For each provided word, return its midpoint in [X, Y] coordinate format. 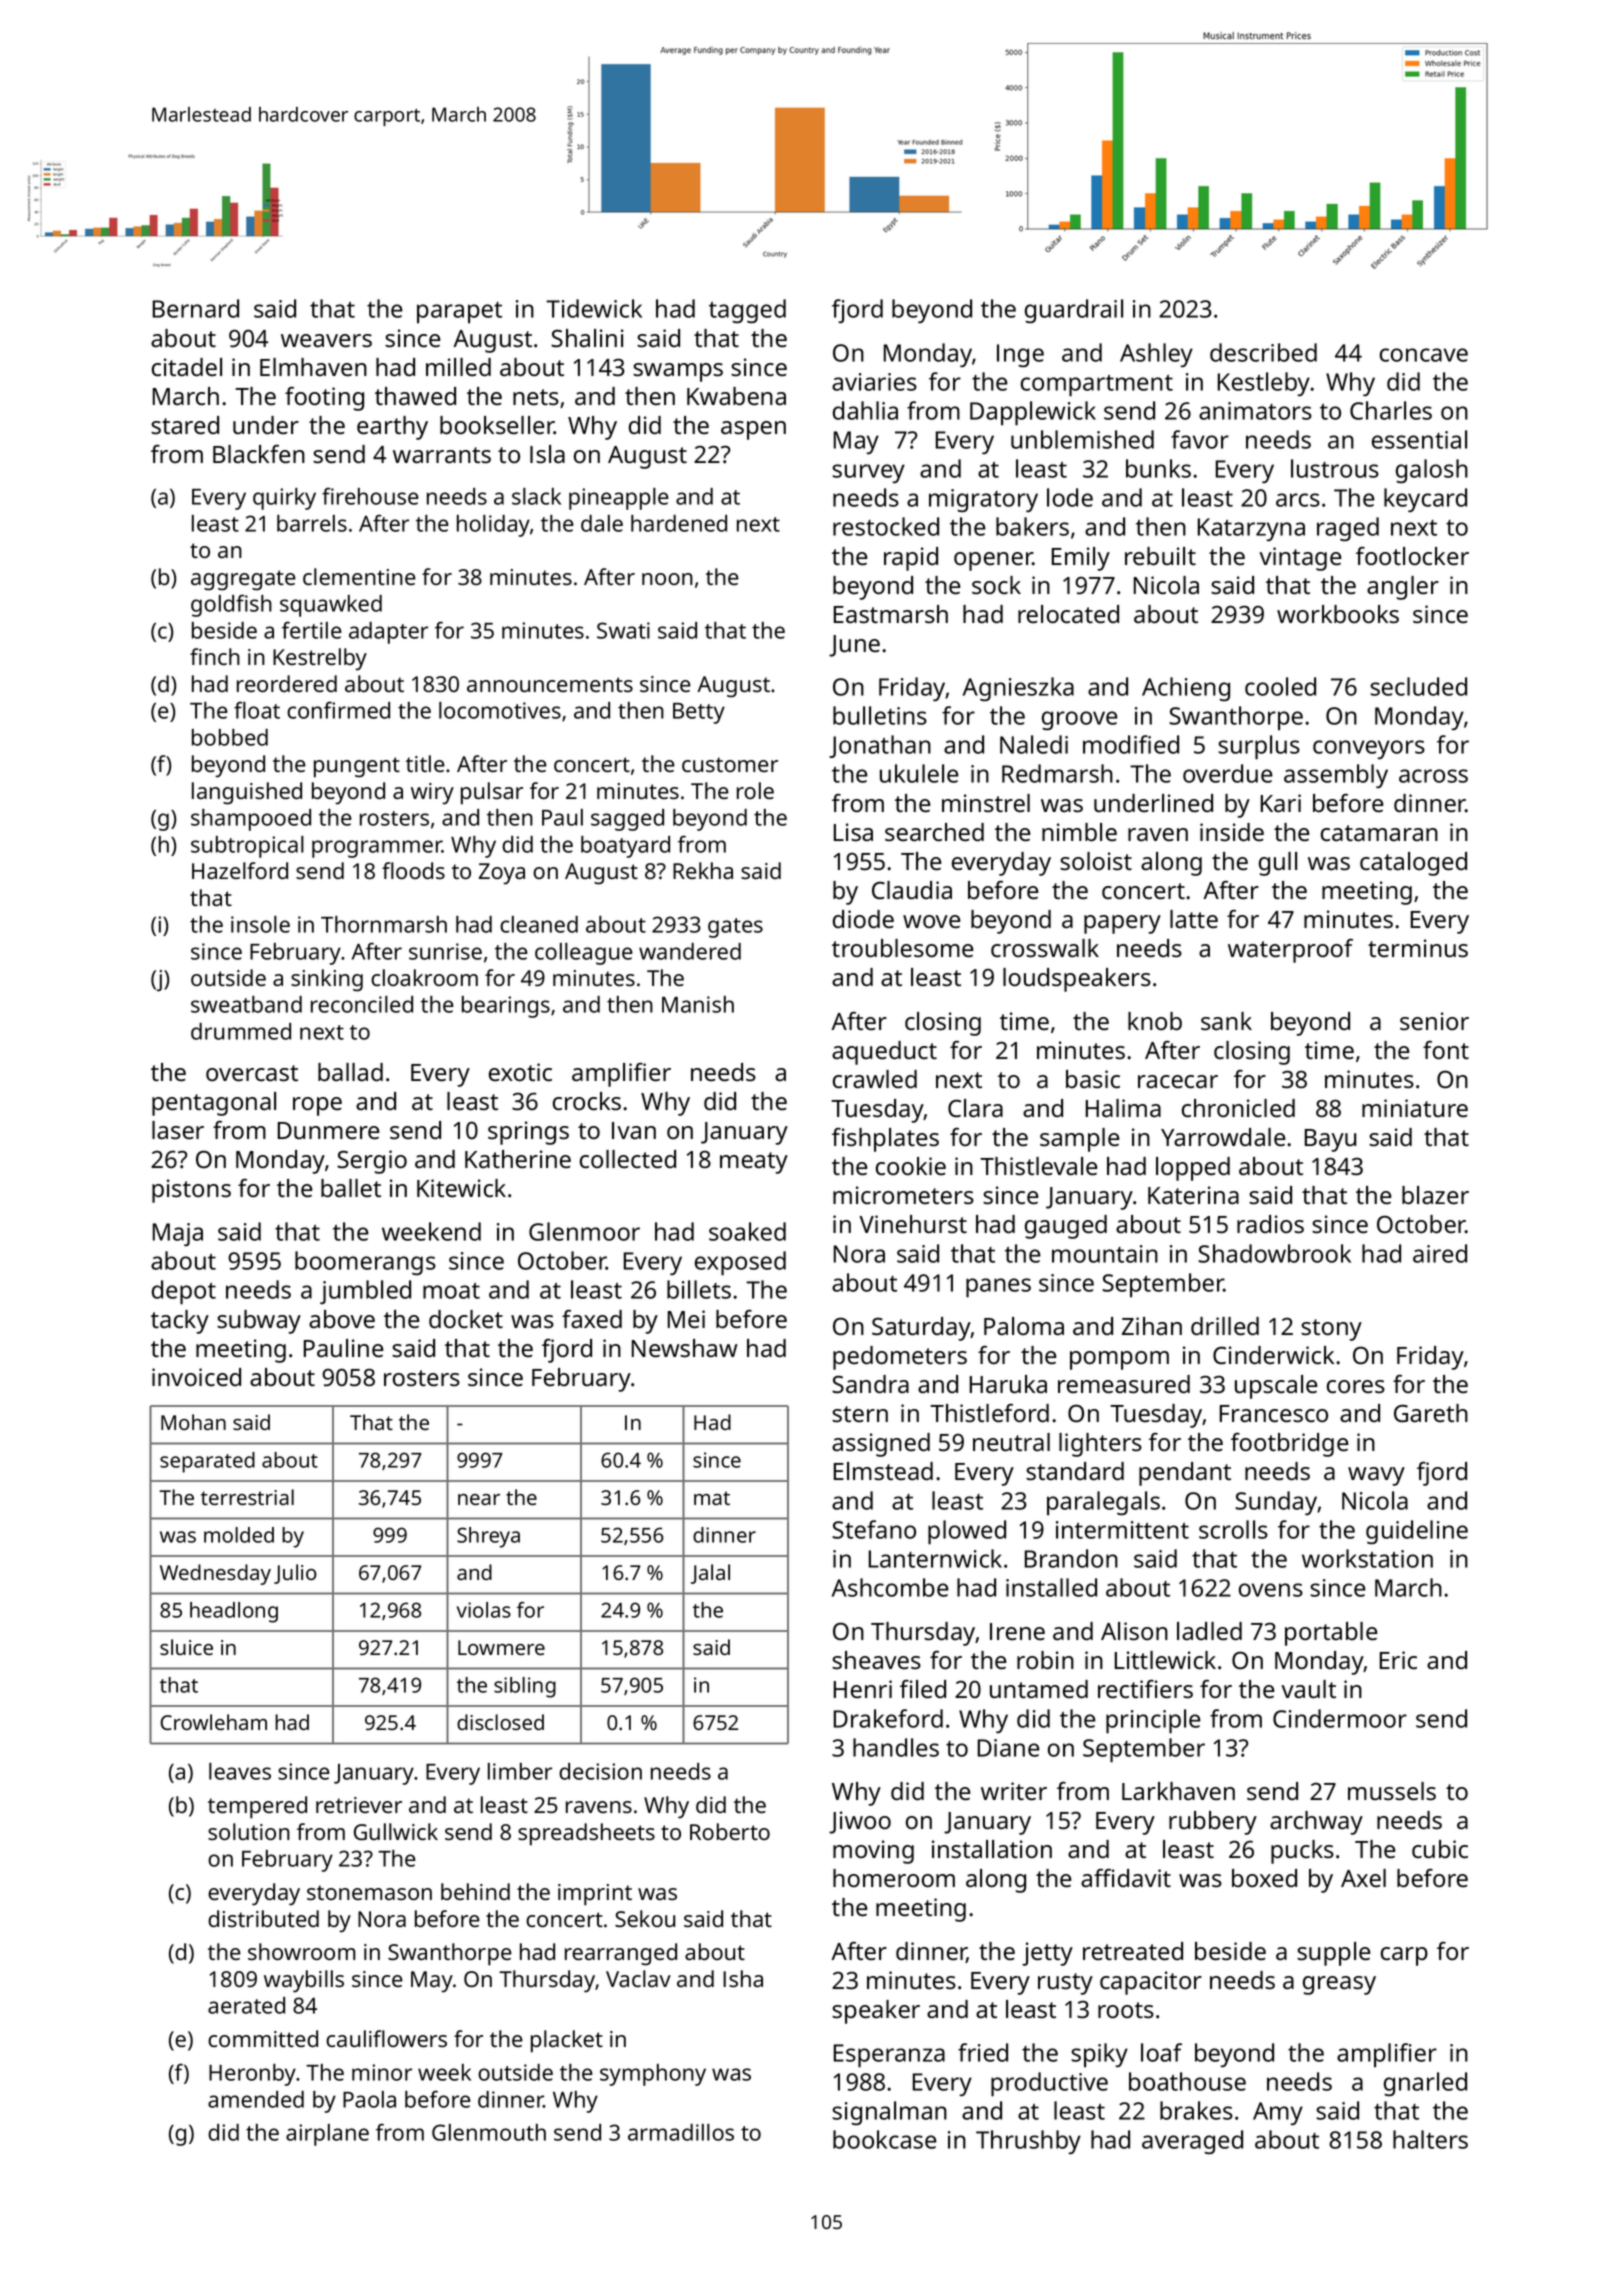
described [1263, 352]
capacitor [1151, 1983]
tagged [747, 311]
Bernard [196, 308]
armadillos [681, 2132]
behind [475, 1891]
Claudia [912, 890]
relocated [1068, 614]
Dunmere [328, 1130]
